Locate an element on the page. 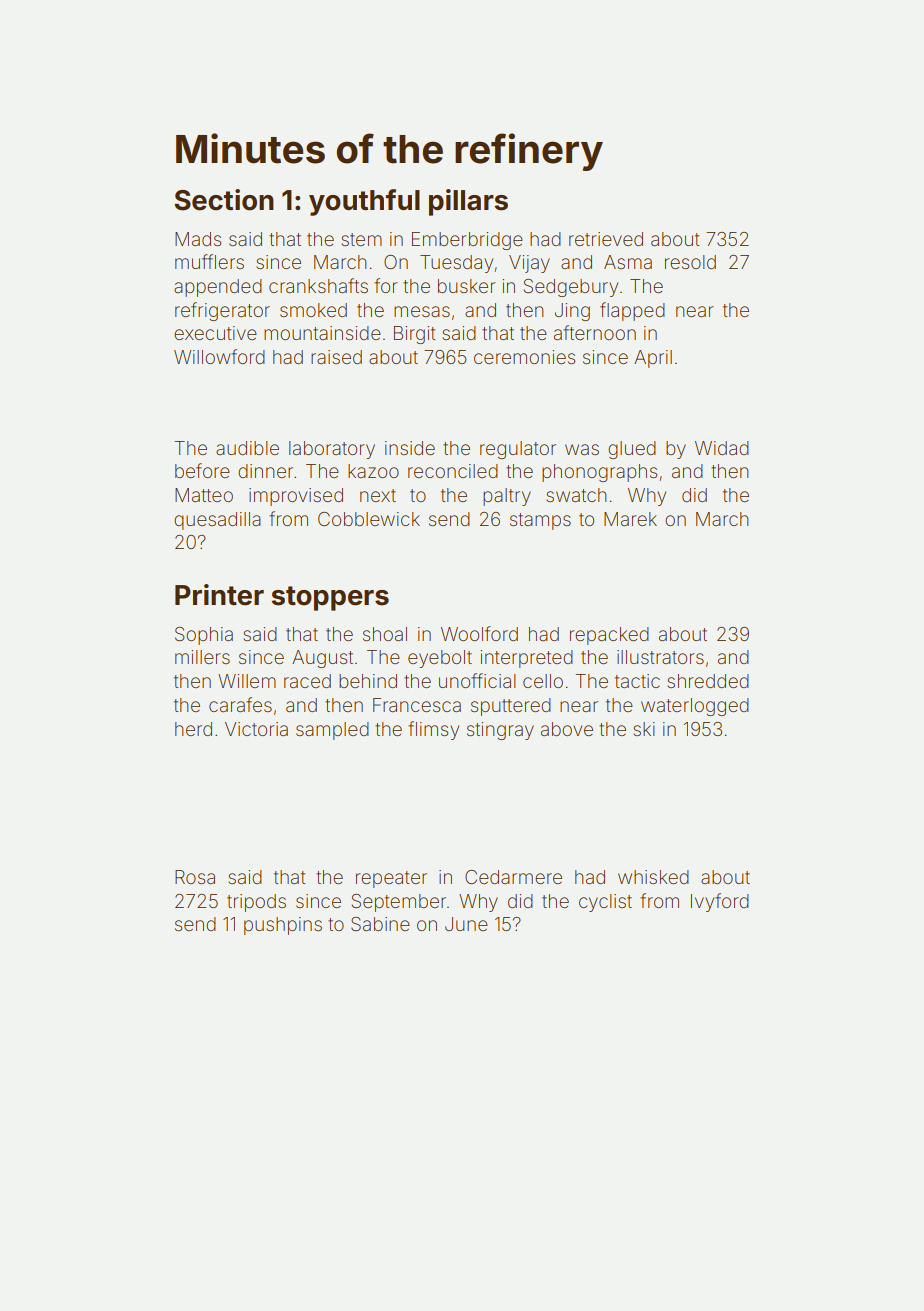  Rosa is located at coordinates (195, 877).
